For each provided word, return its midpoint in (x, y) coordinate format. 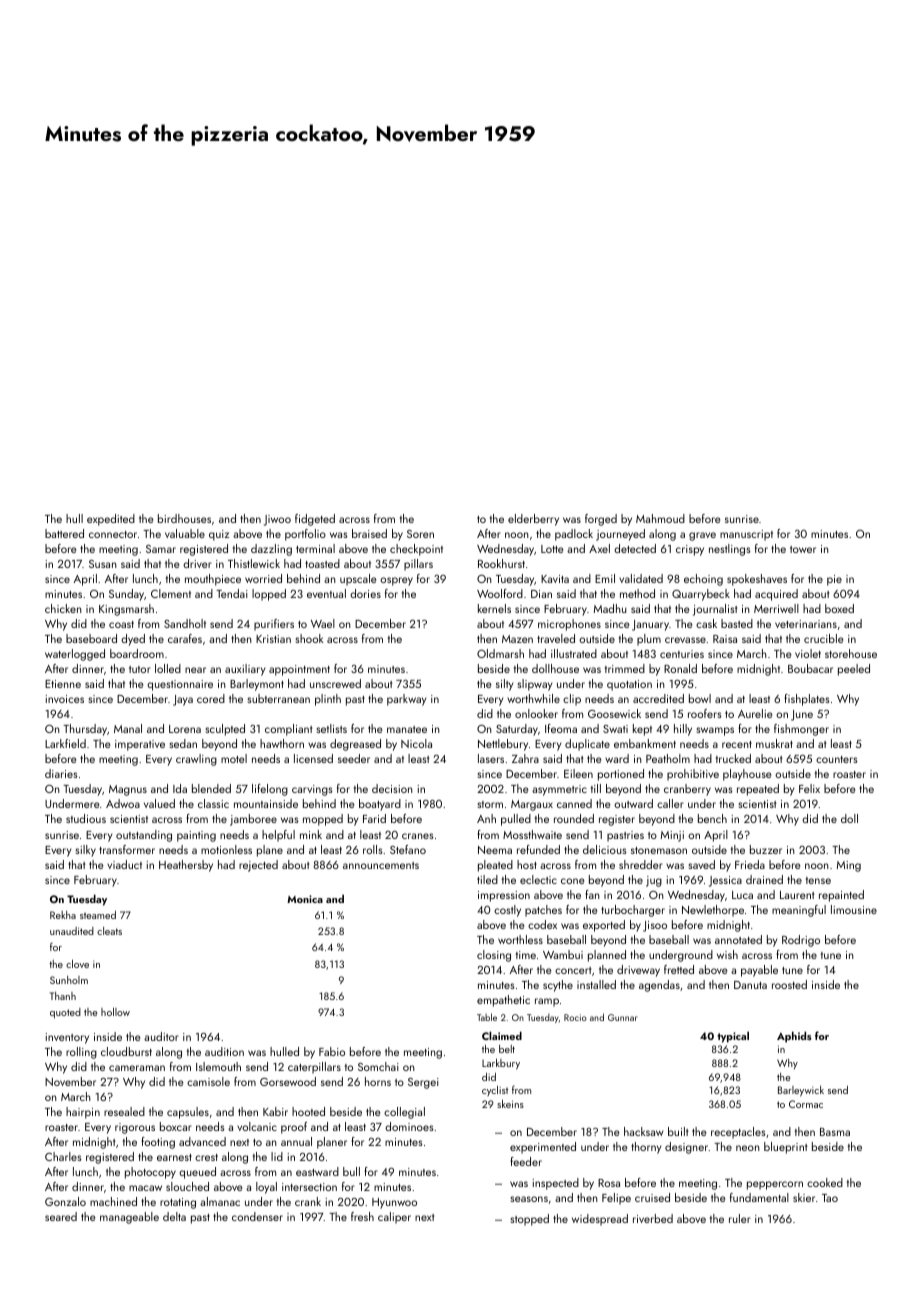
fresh (362, 1216)
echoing (703, 580)
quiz (219, 535)
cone (572, 881)
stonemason (659, 850)
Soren (420, 534)
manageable (129, 1218)
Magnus (128, 790)
